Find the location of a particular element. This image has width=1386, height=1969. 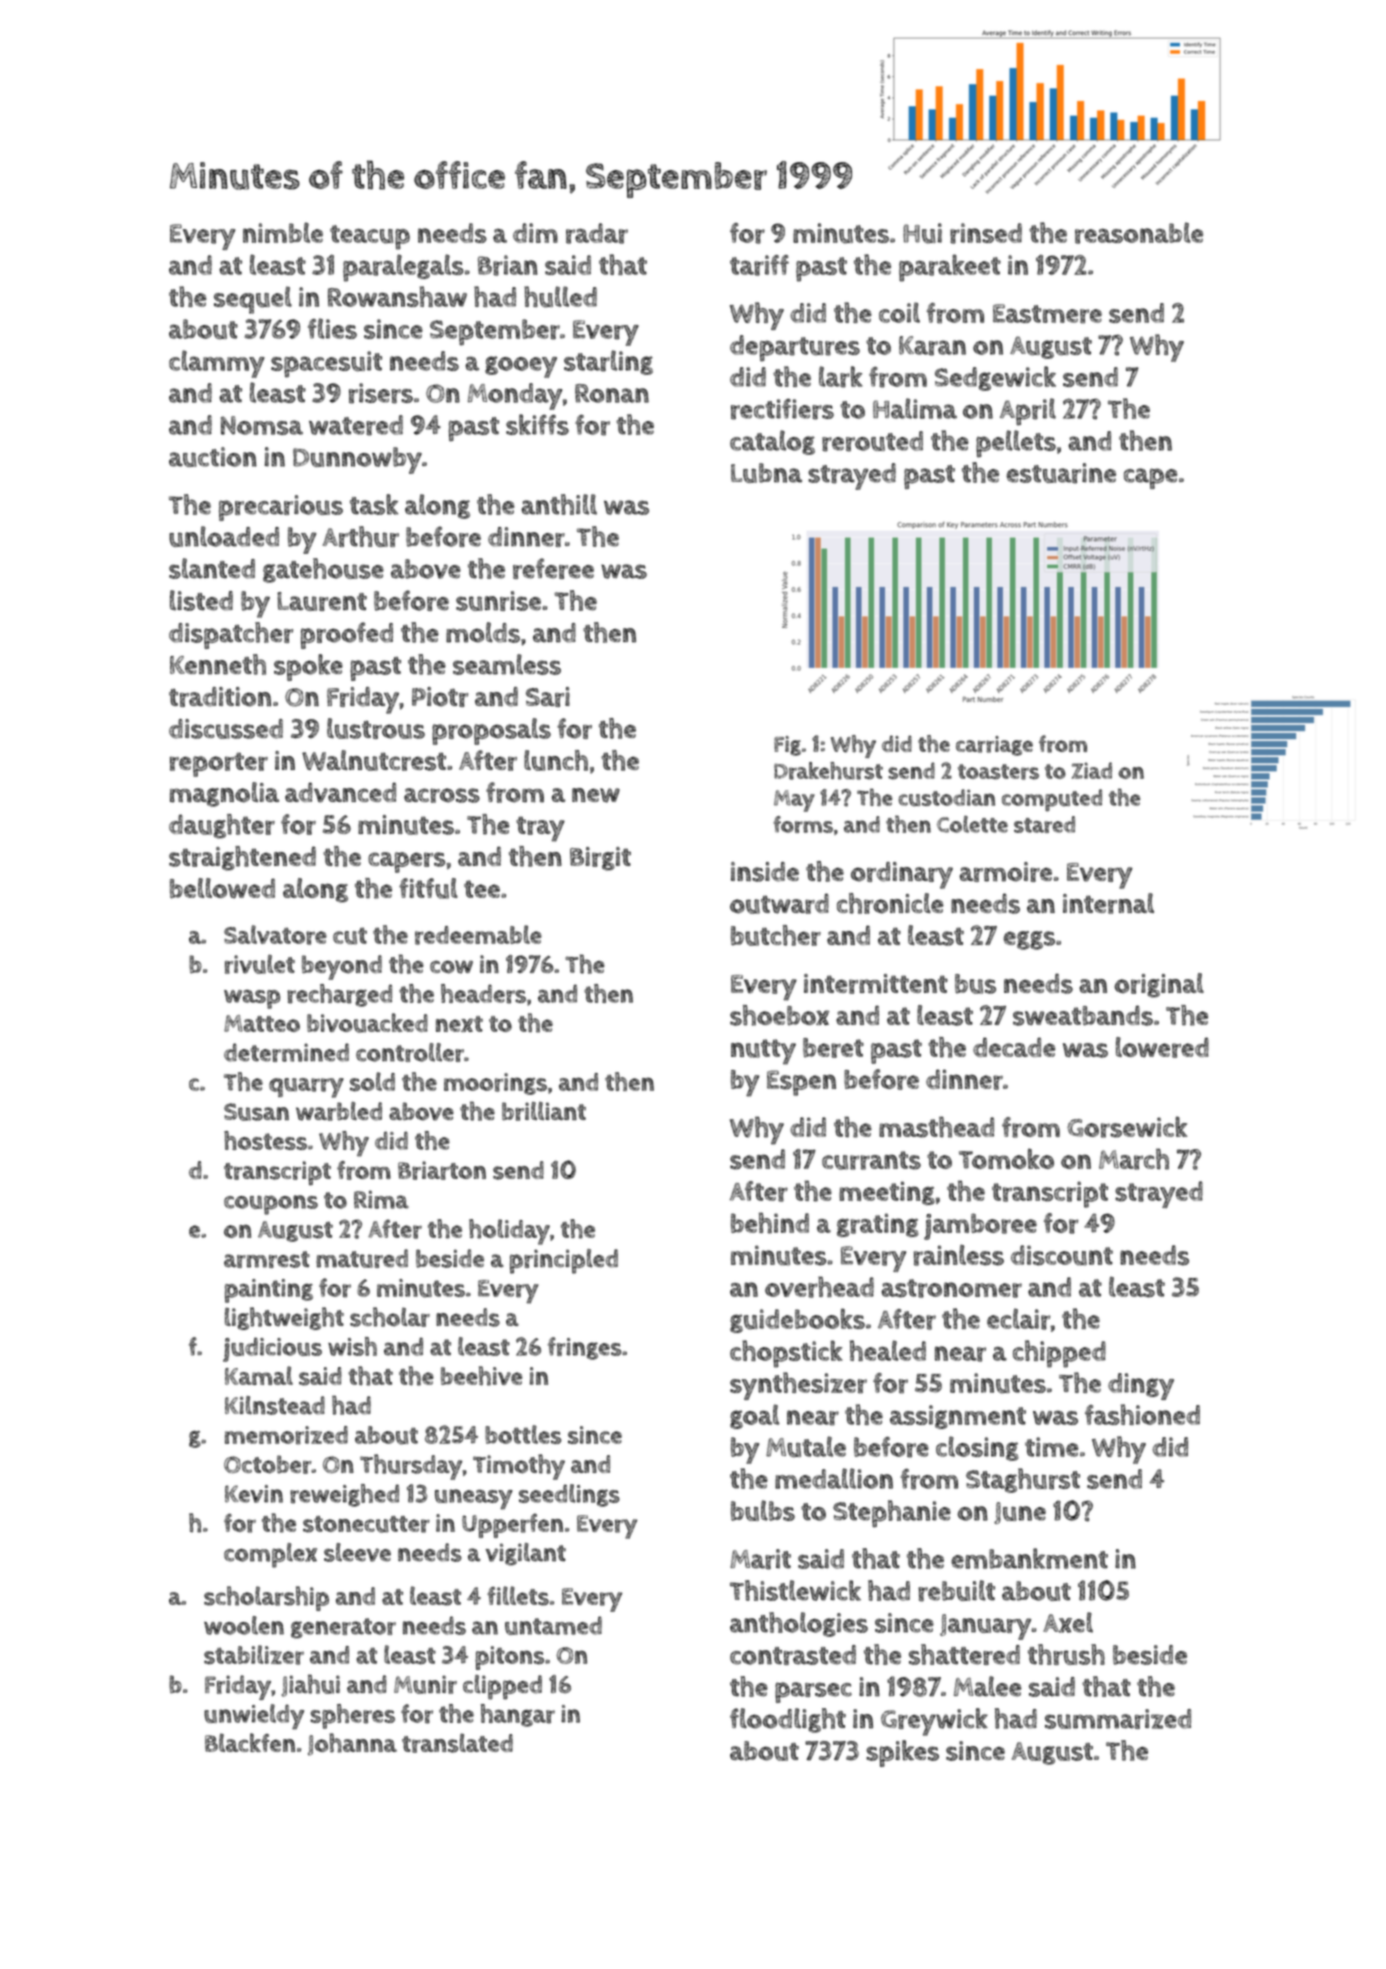

holiday is located at coordinates (509, 1232).
